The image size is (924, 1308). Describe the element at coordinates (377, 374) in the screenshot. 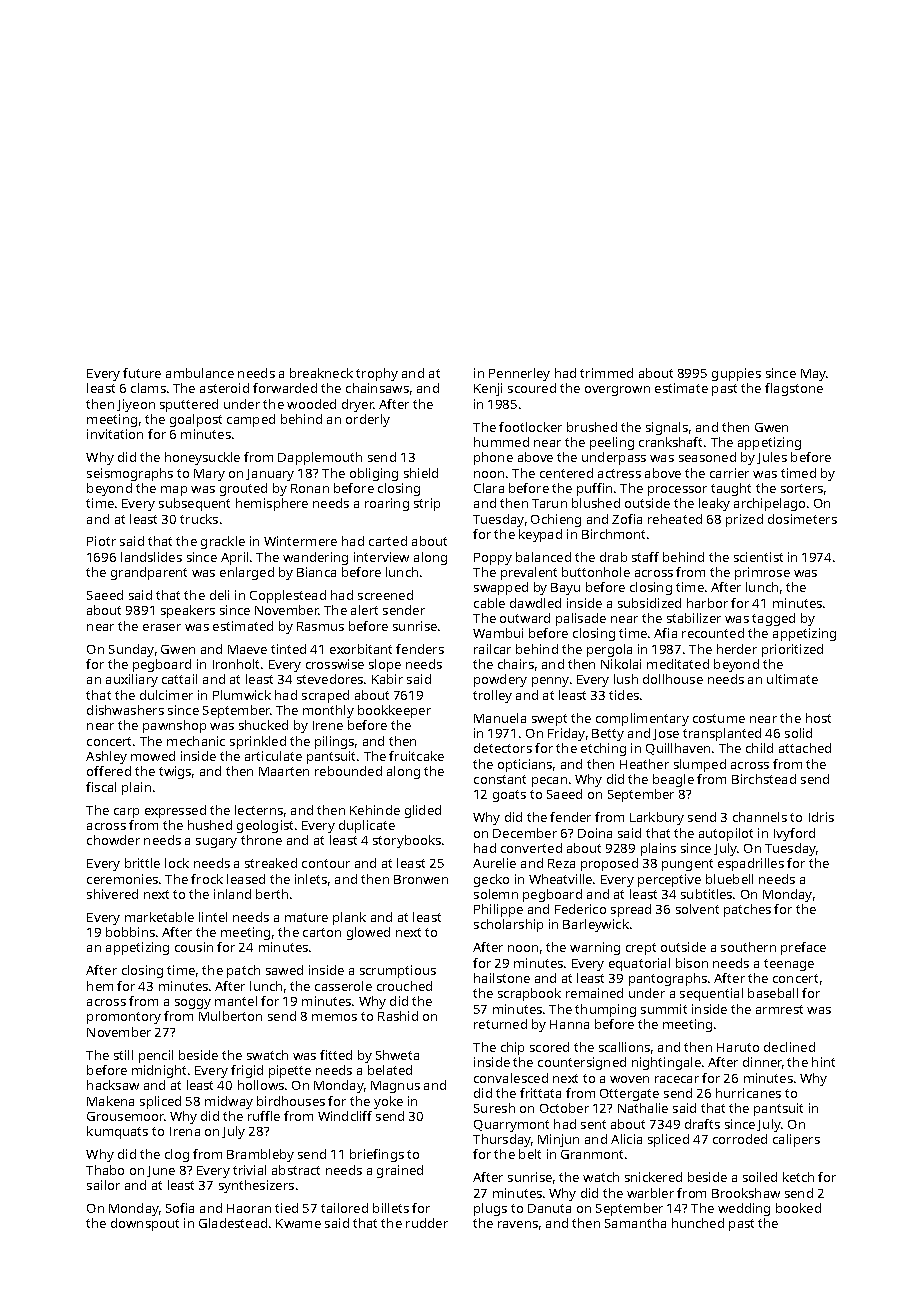

I see `trophy` at that location.
